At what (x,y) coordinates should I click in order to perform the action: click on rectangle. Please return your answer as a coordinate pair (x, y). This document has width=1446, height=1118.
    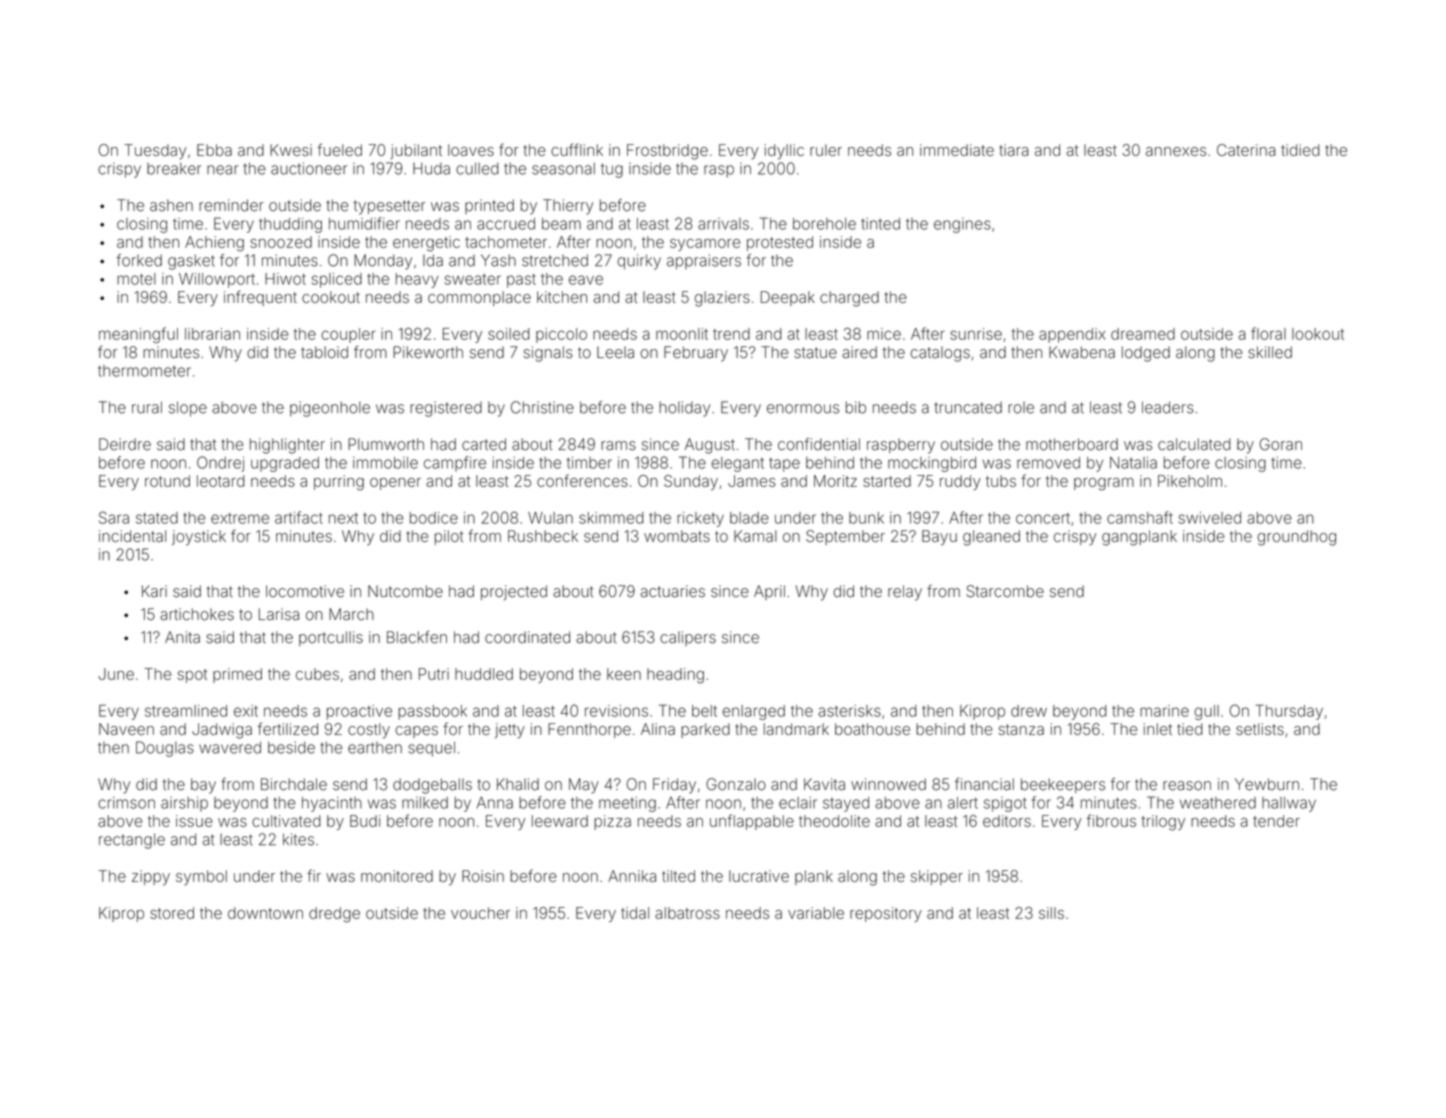
    Looking at the image, I should click on (132, 841).
